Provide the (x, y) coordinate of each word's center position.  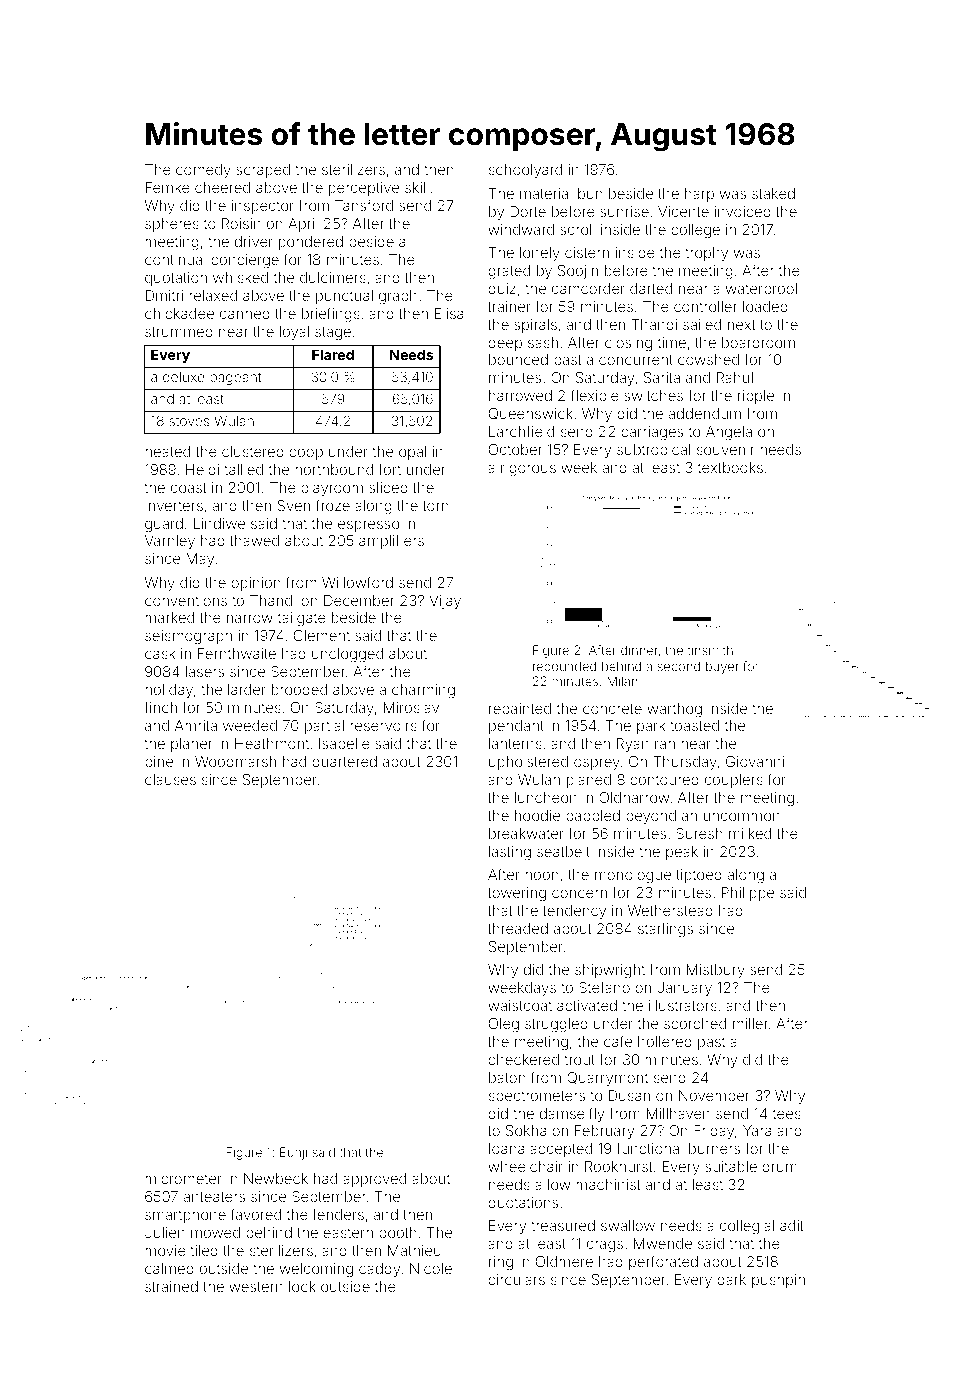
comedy (203, 171)
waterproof (762, 289)
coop (306, 454)
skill (417, 187)
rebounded (564, 666)
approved (374, 1180)
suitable (731, 1166)
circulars (516, 1279)
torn (435, 506)
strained (171, 1286)
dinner (639, 650)
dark (731, 1279)
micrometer (183, 1178)
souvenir (725, 449)
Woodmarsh (235, 761)
